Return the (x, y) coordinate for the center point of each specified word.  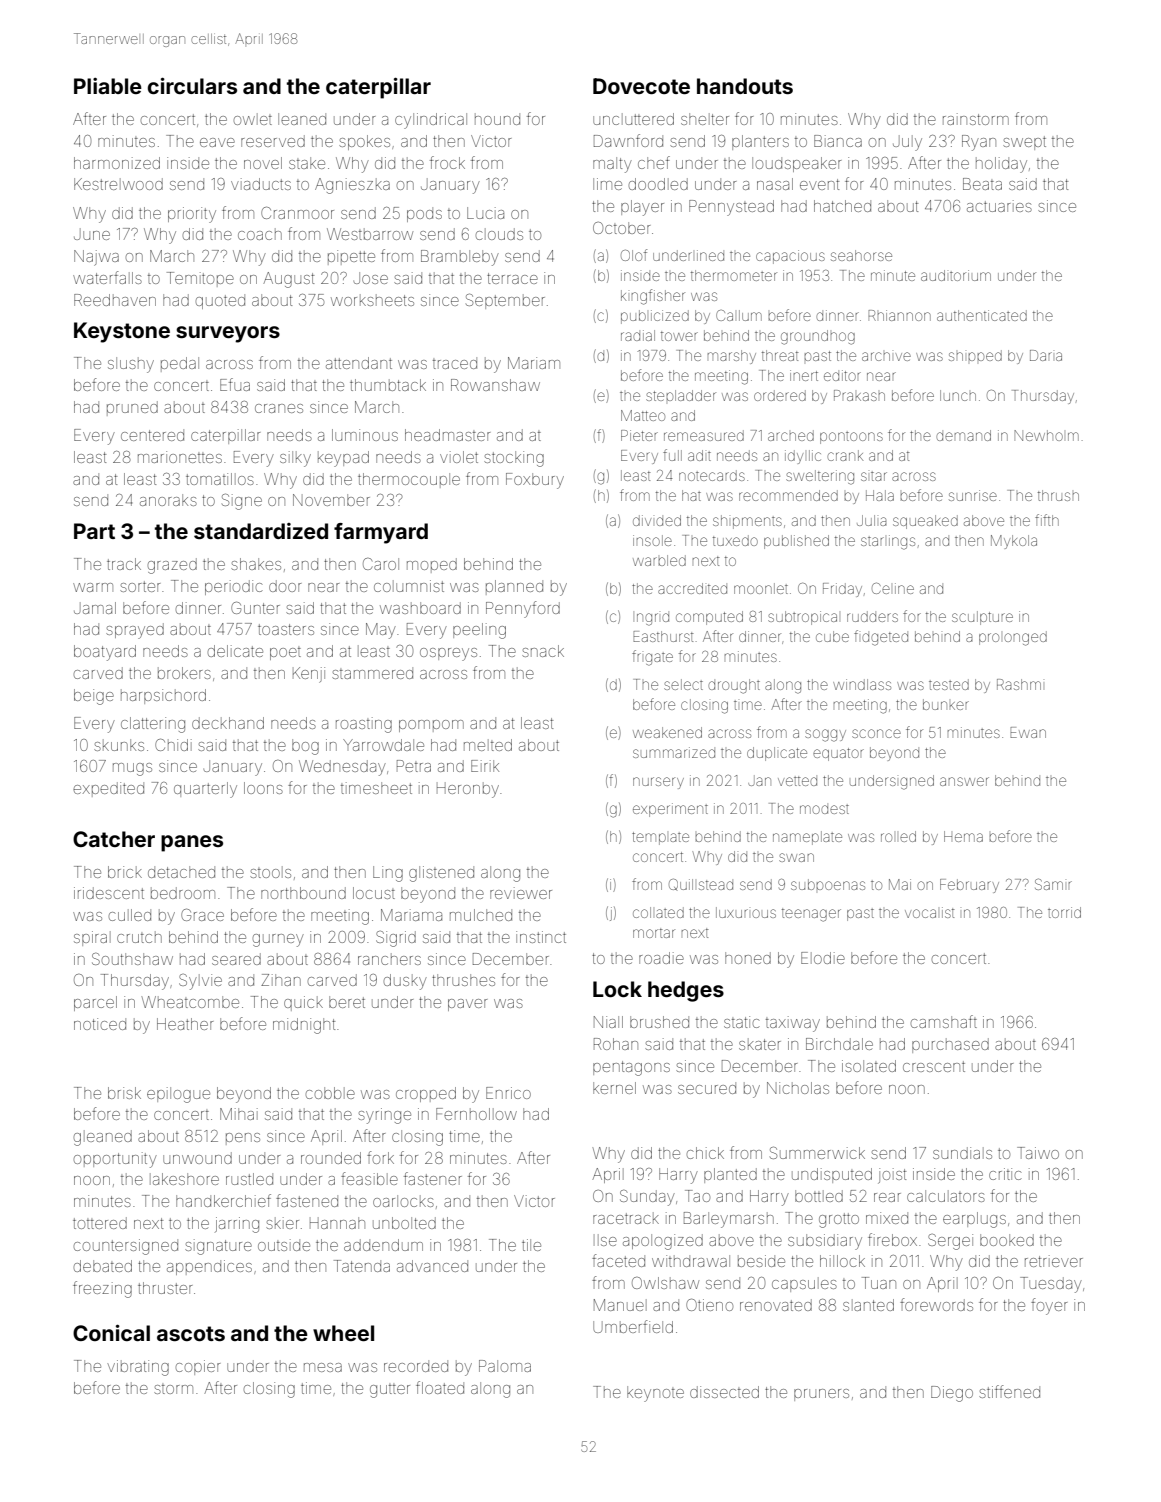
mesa (323, 1367)
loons (263, 788)
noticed (100, 1024)
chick (705, 1153)
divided (657, 520)
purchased (950, 1045)
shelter (705, 119)
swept (1024, 143)
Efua (235, 384)
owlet (253, 119)
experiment (670, 810)
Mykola (1014, 542)
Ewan (1028, 732)
